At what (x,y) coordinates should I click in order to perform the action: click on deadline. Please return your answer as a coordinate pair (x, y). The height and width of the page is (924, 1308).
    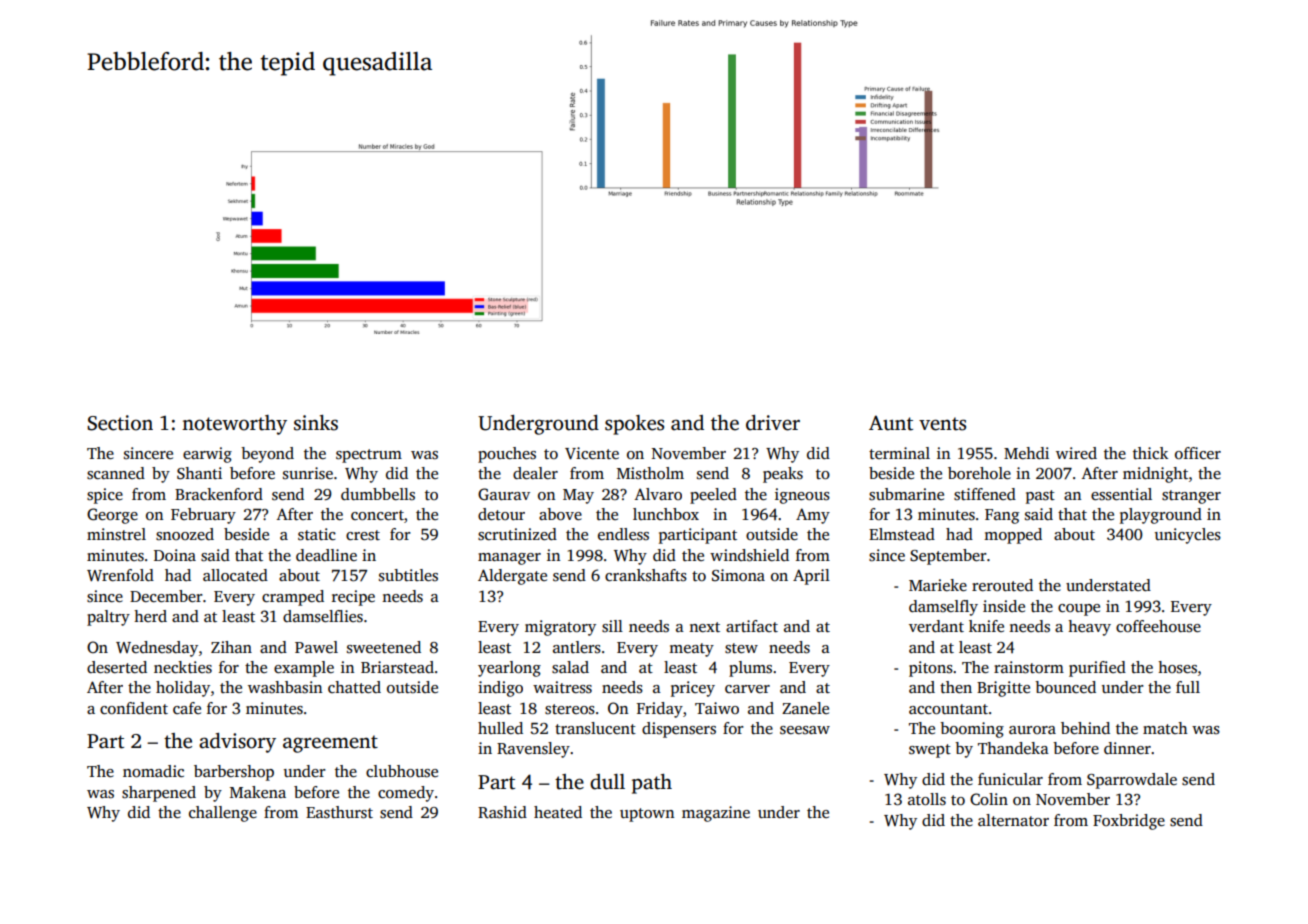
    Looking at the image, I should click on (326, 555).
